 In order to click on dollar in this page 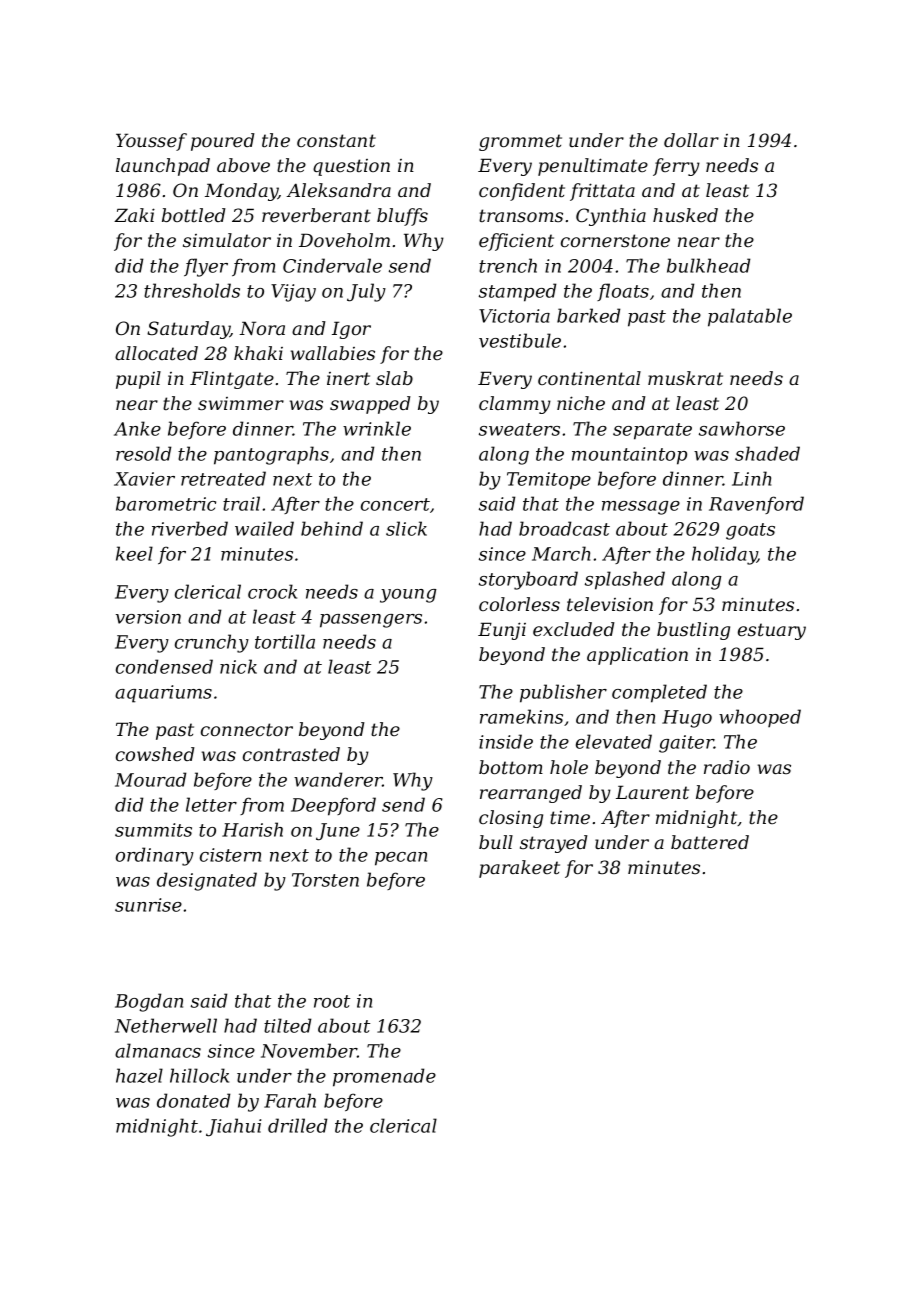, I will do `click(691, 140)`.
